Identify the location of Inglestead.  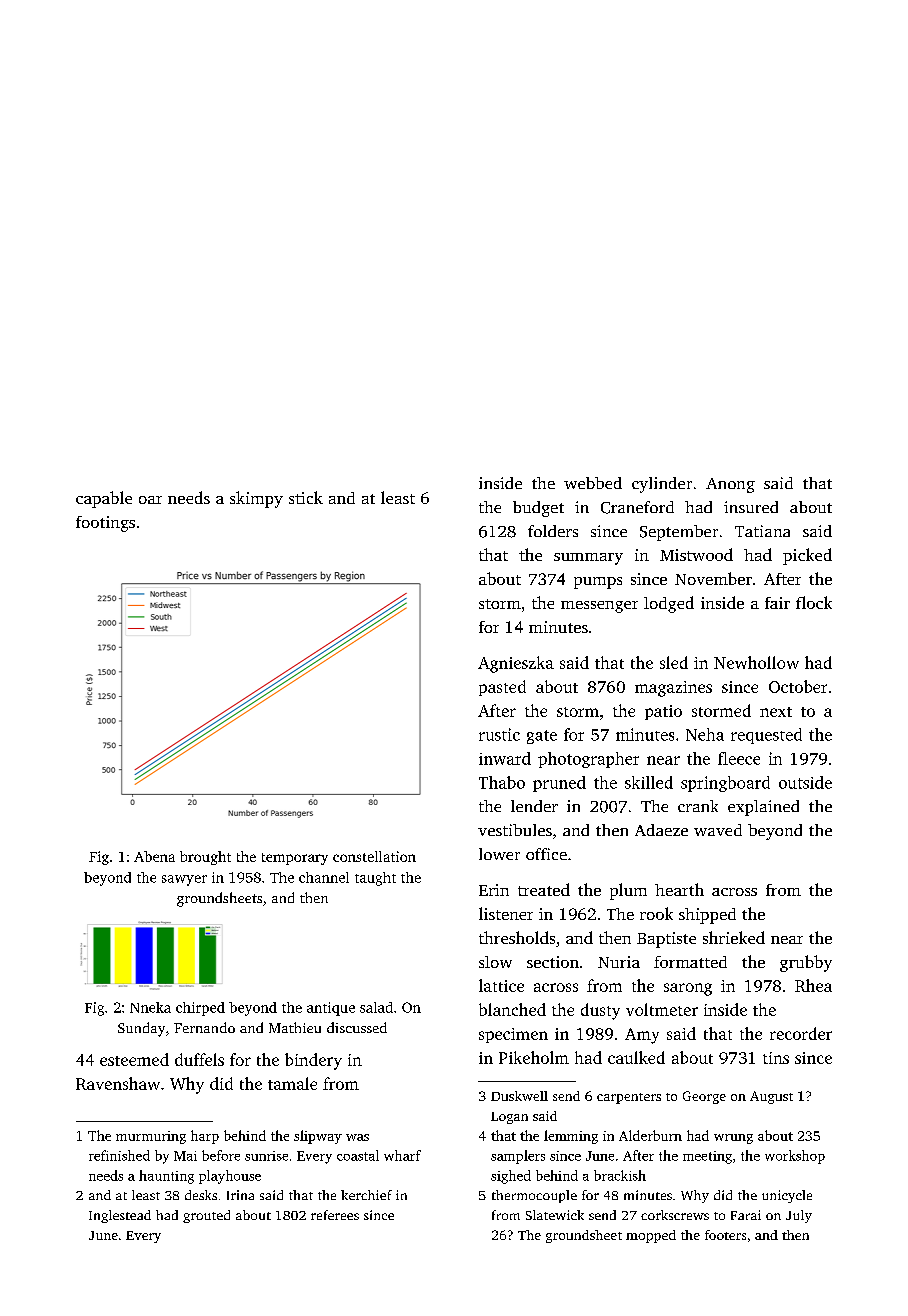
(120, 1216).
